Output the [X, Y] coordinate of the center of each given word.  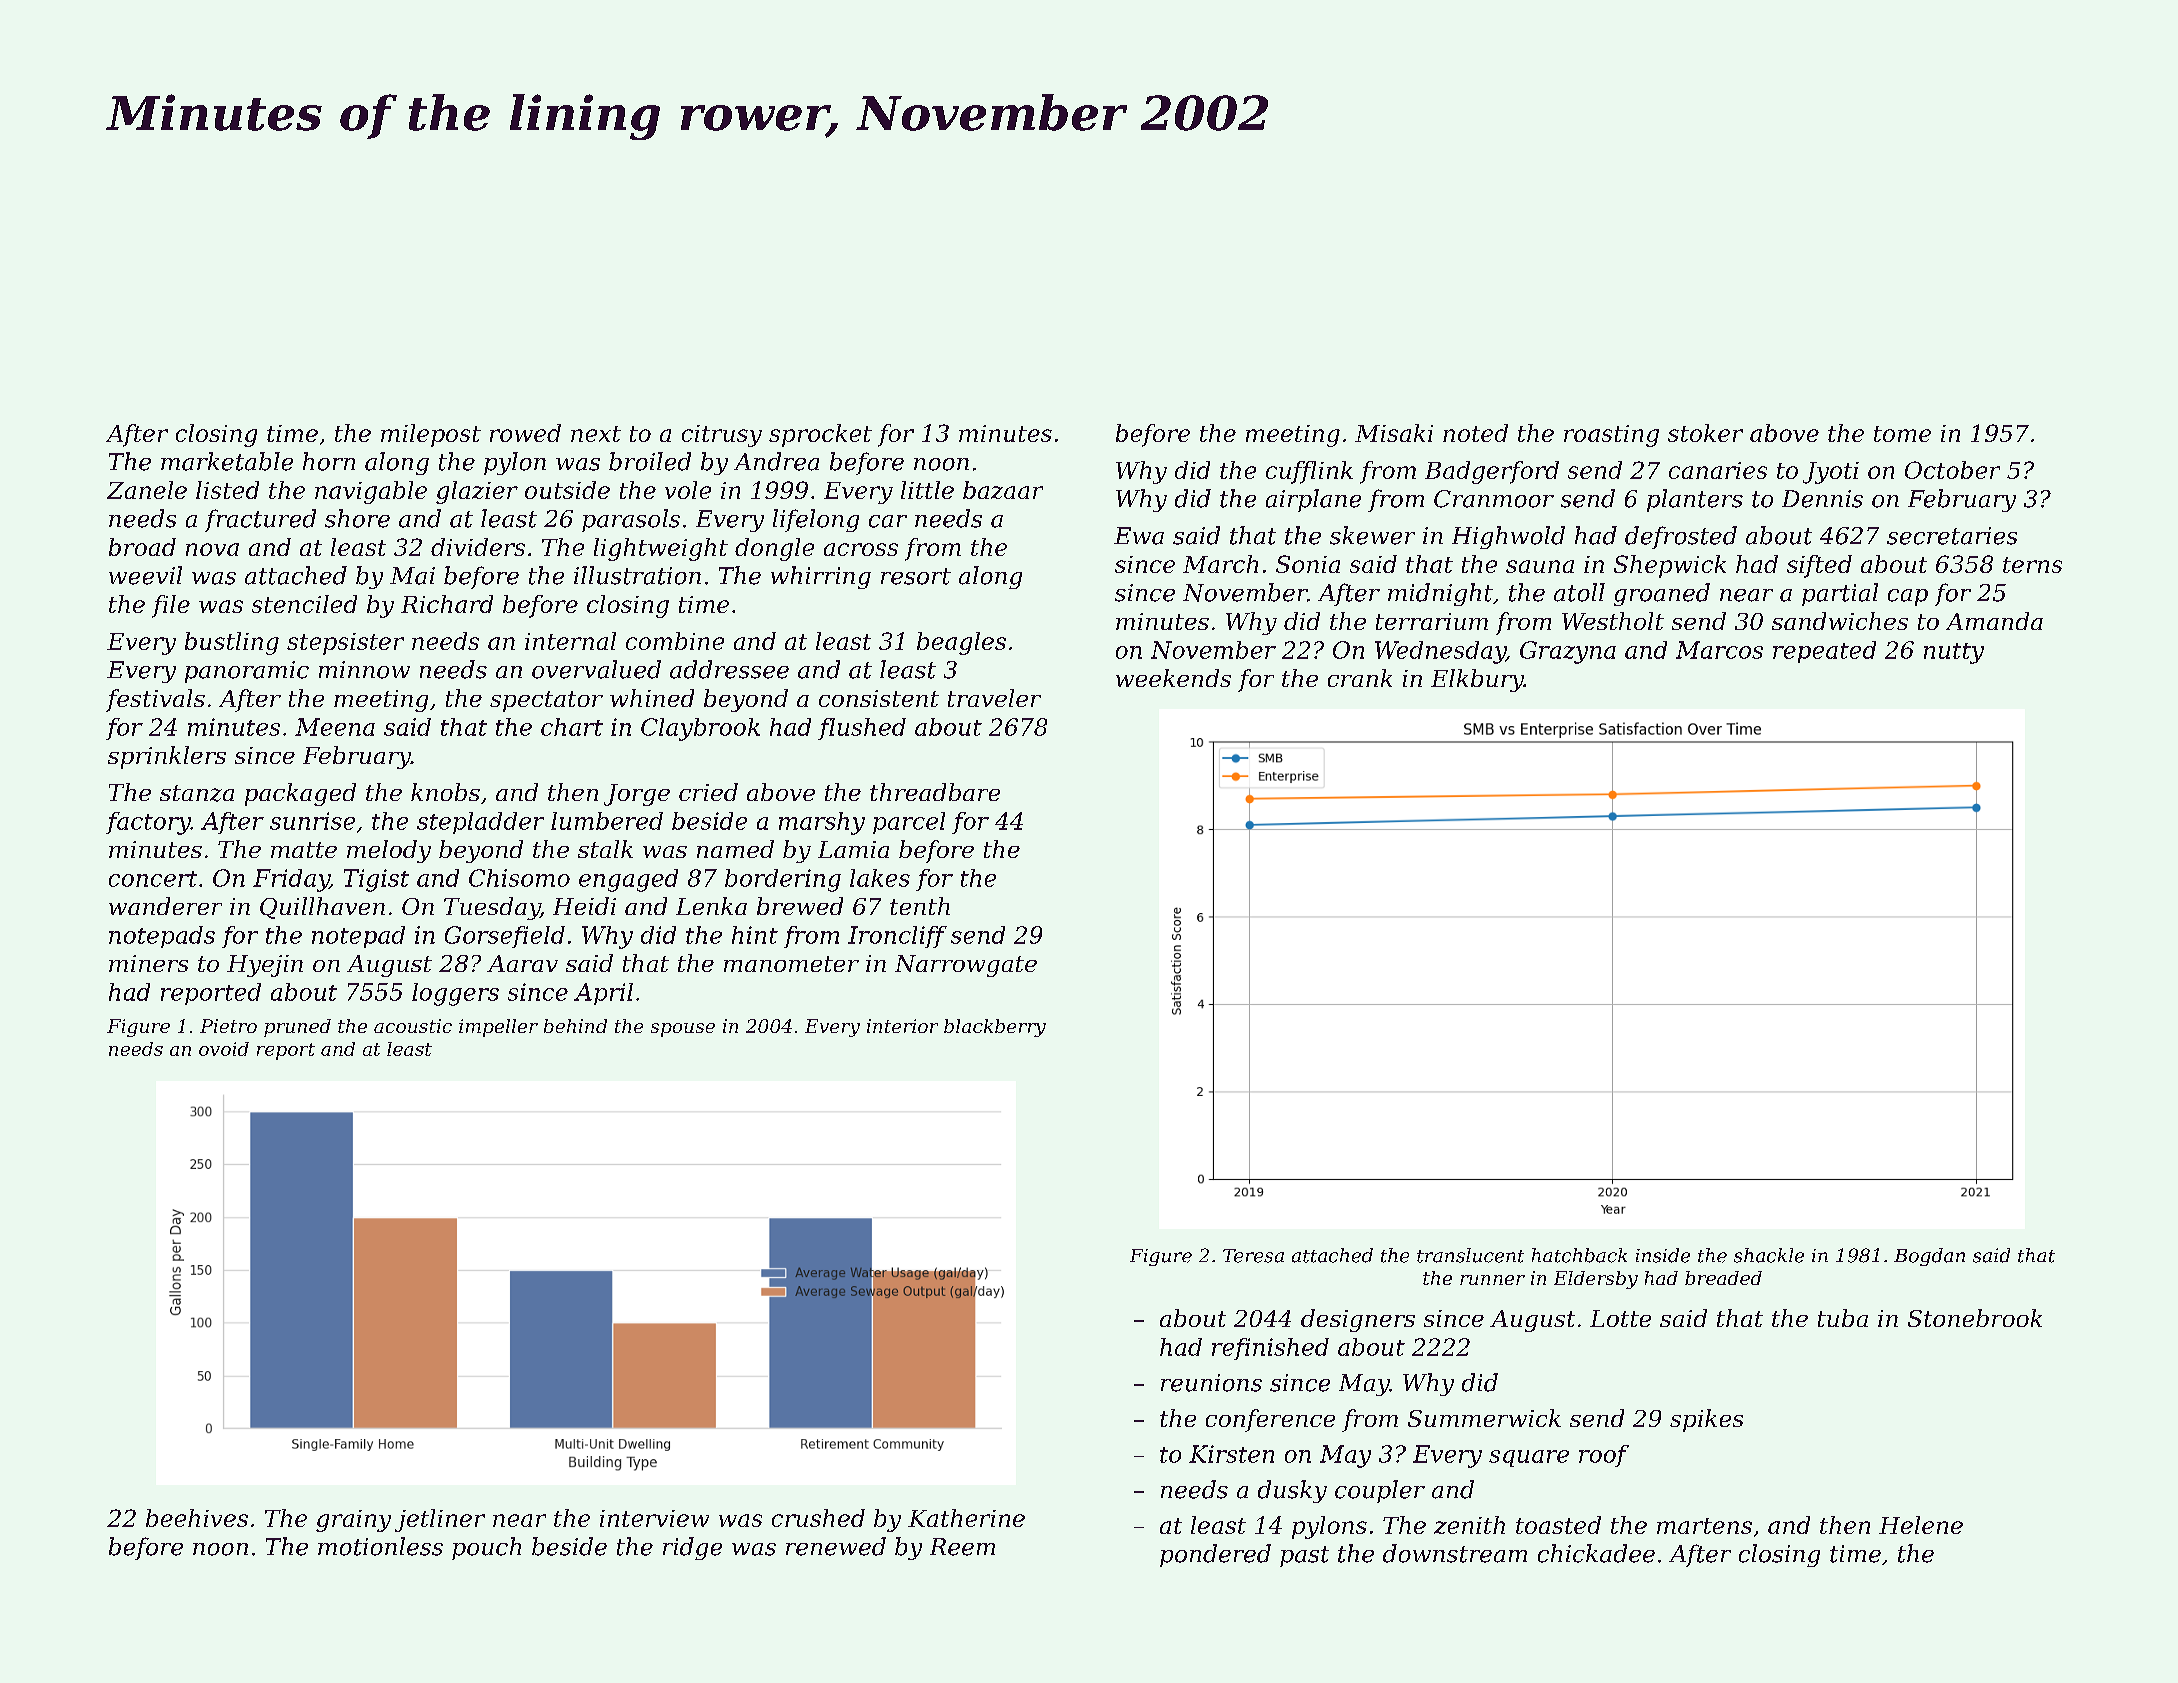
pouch [486, 1548]
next [596, 434]
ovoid [224, 1049]
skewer [1372, 535]
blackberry [995, 1028]
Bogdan [1929, 1257]
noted [1475, 433]
